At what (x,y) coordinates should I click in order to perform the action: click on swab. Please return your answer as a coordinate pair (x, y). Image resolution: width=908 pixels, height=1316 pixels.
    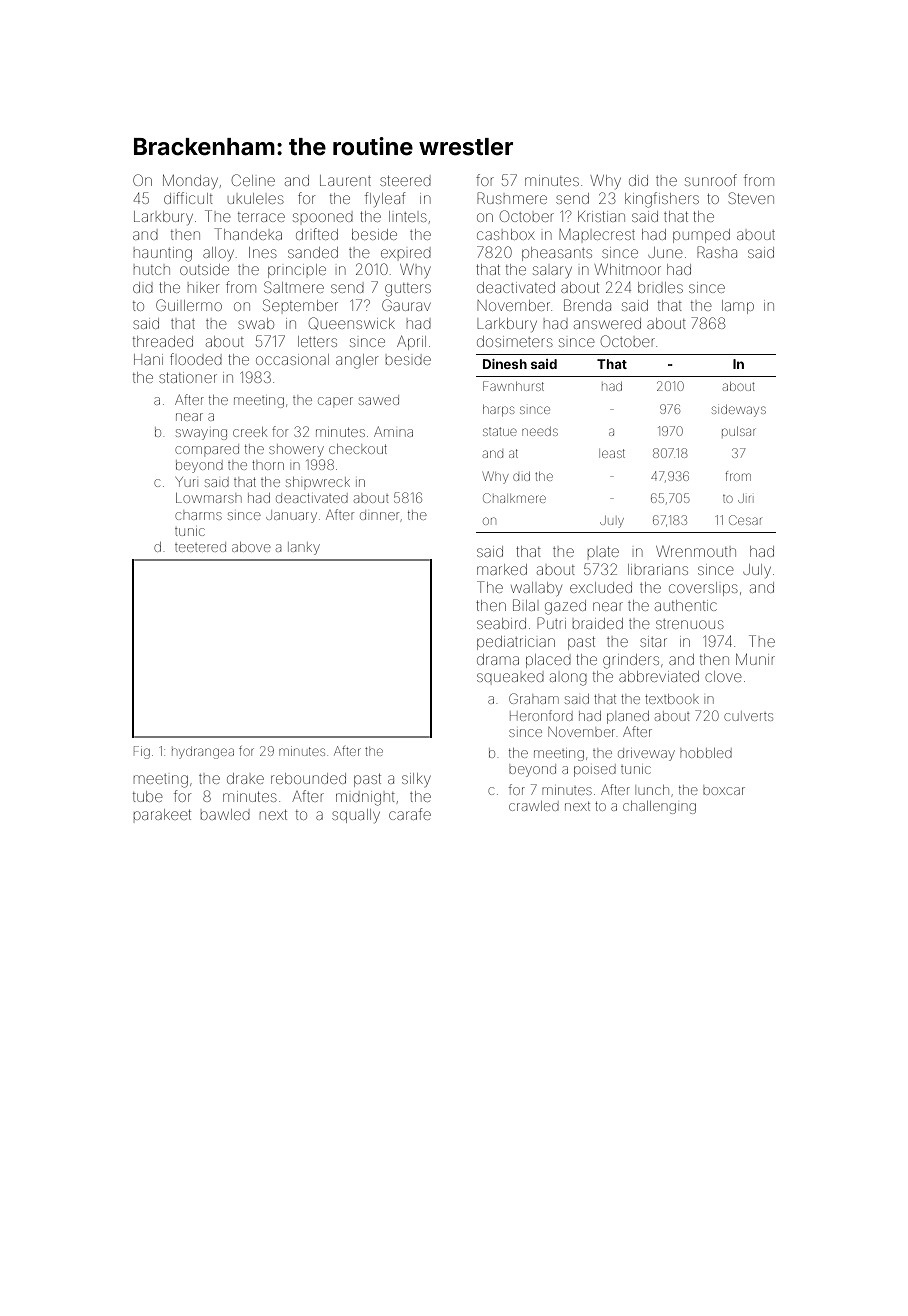
    Looking at the image, I should click on (256, 323).
